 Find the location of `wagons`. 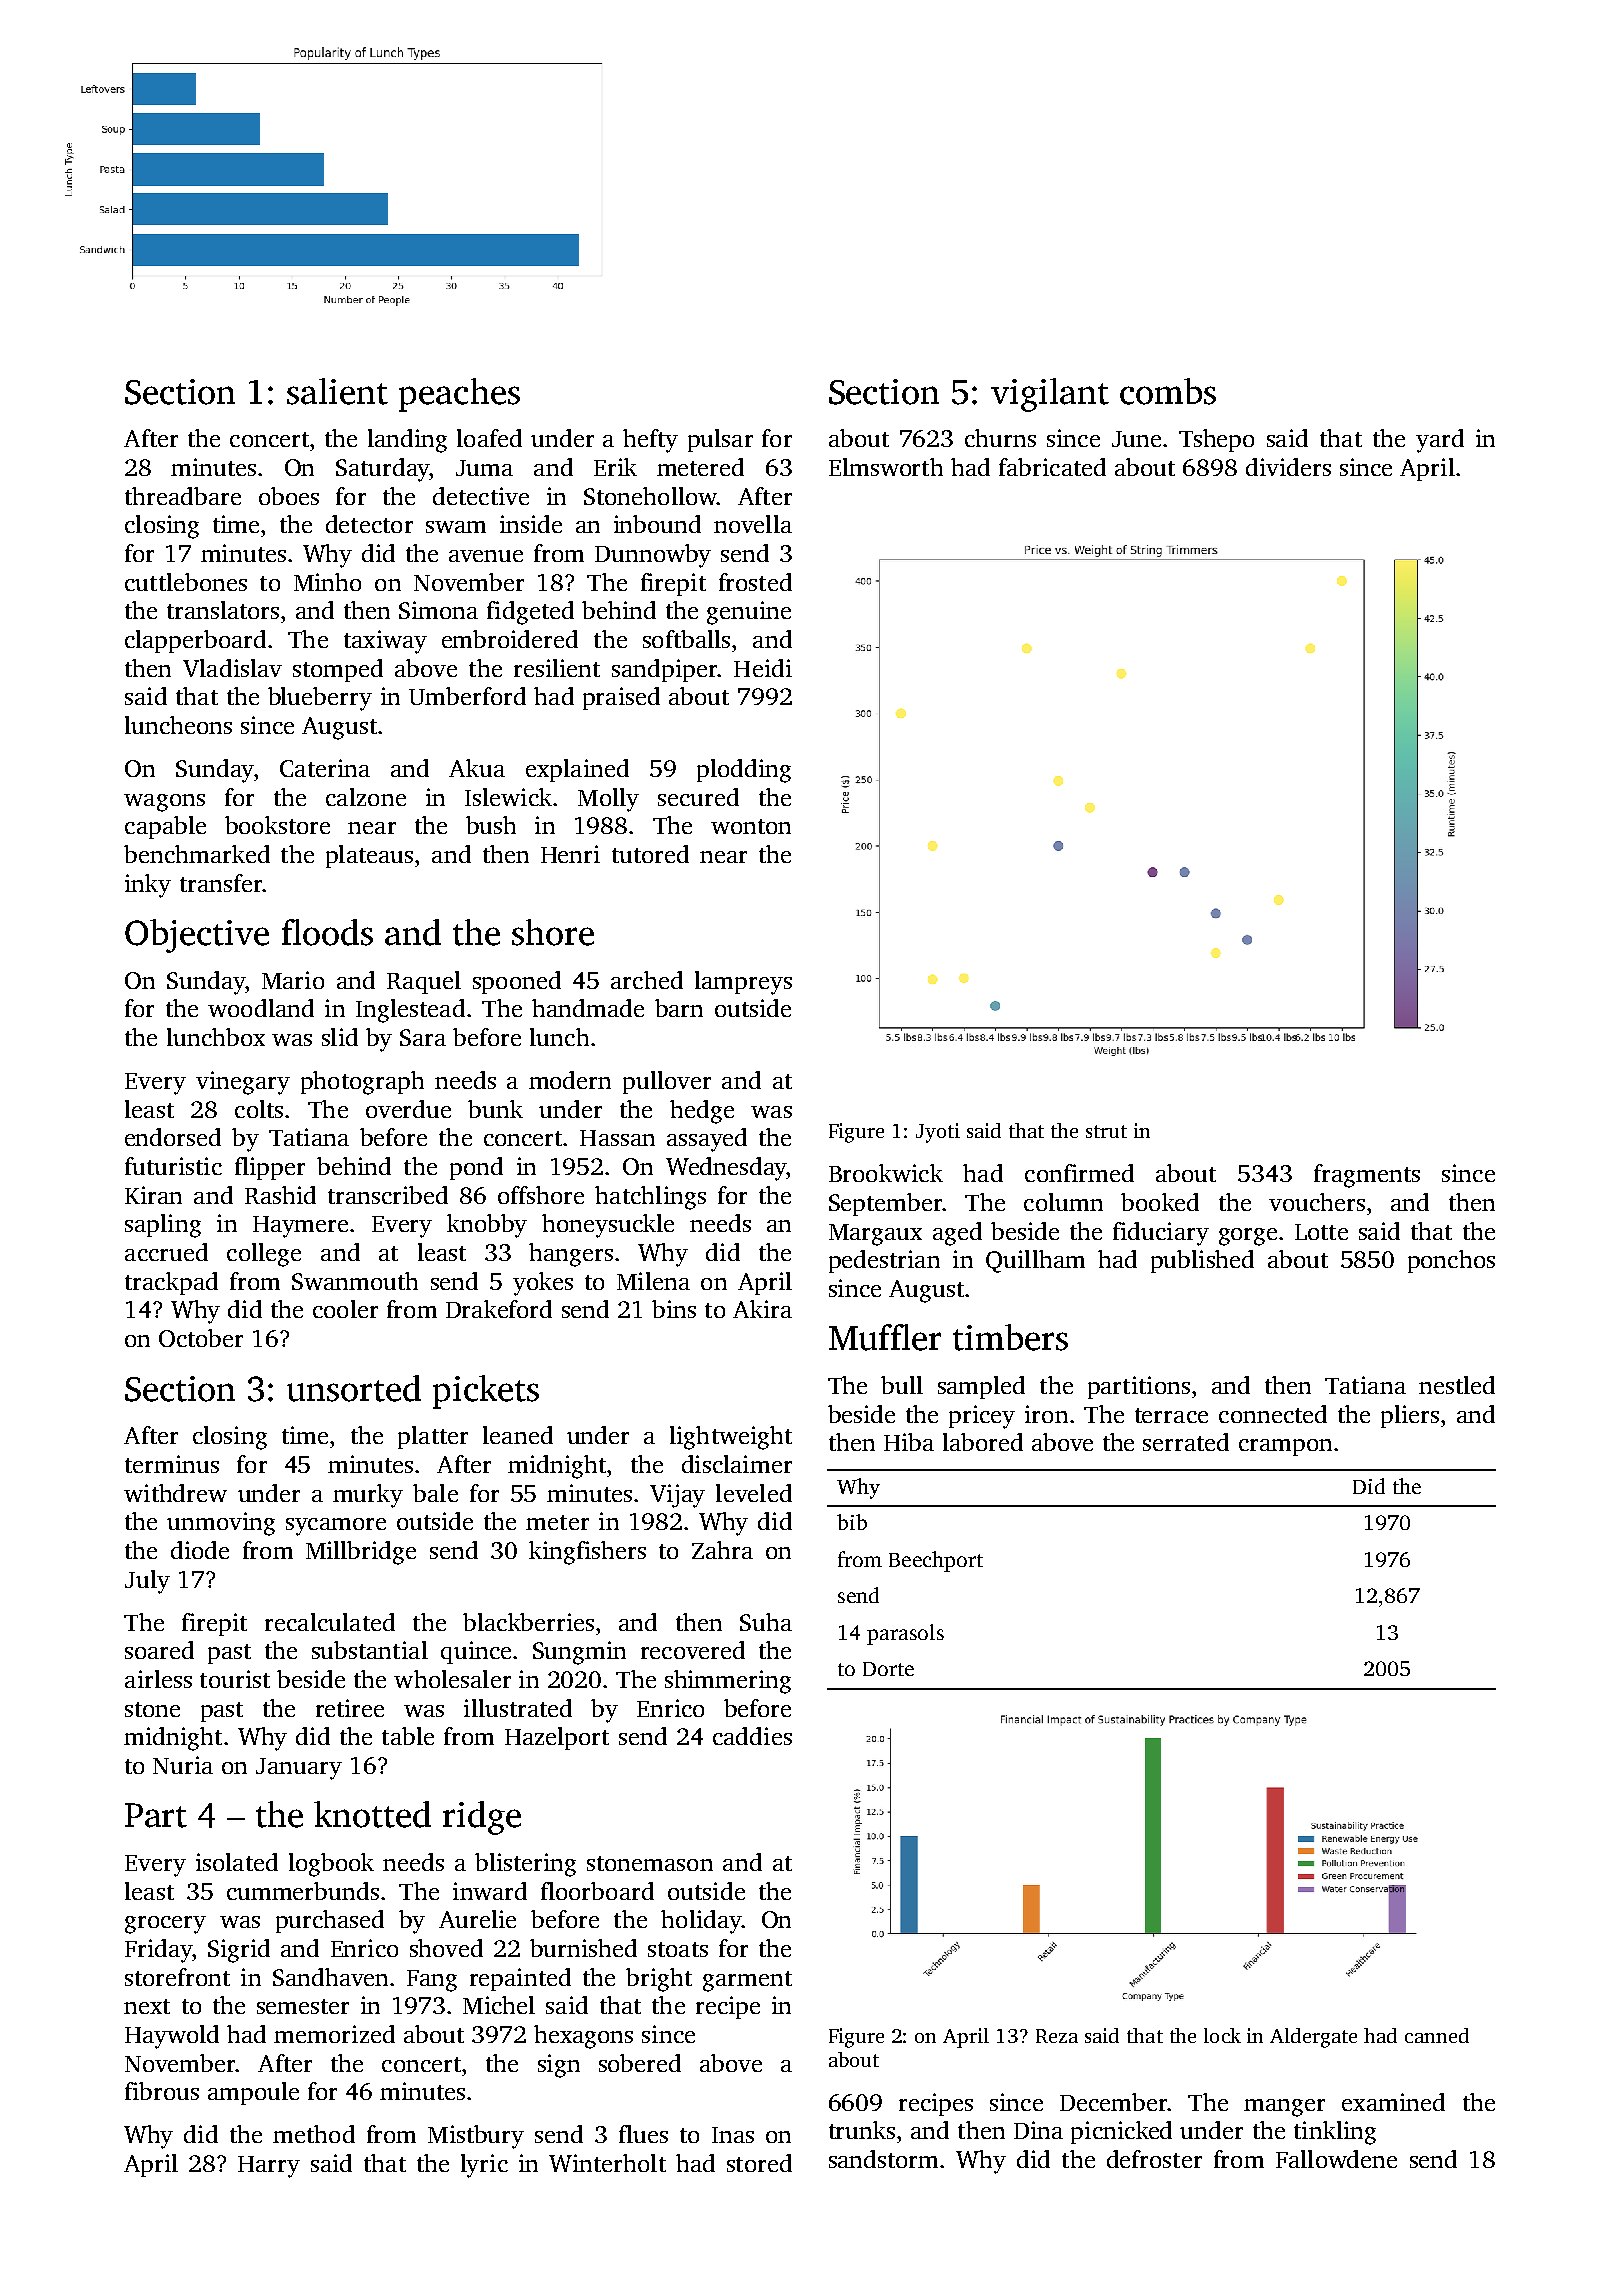

wagons is located at coordinates (164, 803).
